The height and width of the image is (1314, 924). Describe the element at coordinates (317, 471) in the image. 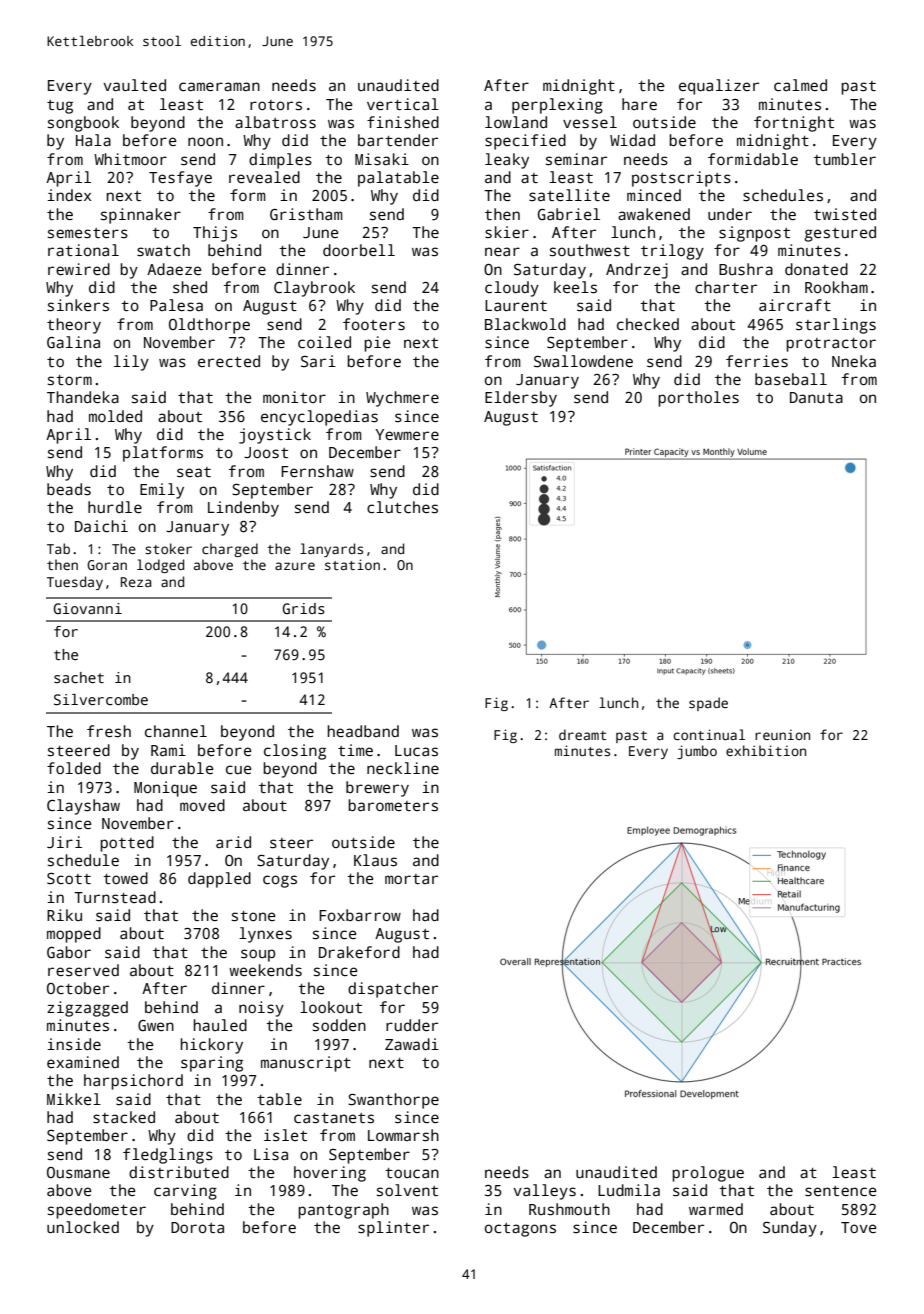

I see `Fernshaw` at that location.
